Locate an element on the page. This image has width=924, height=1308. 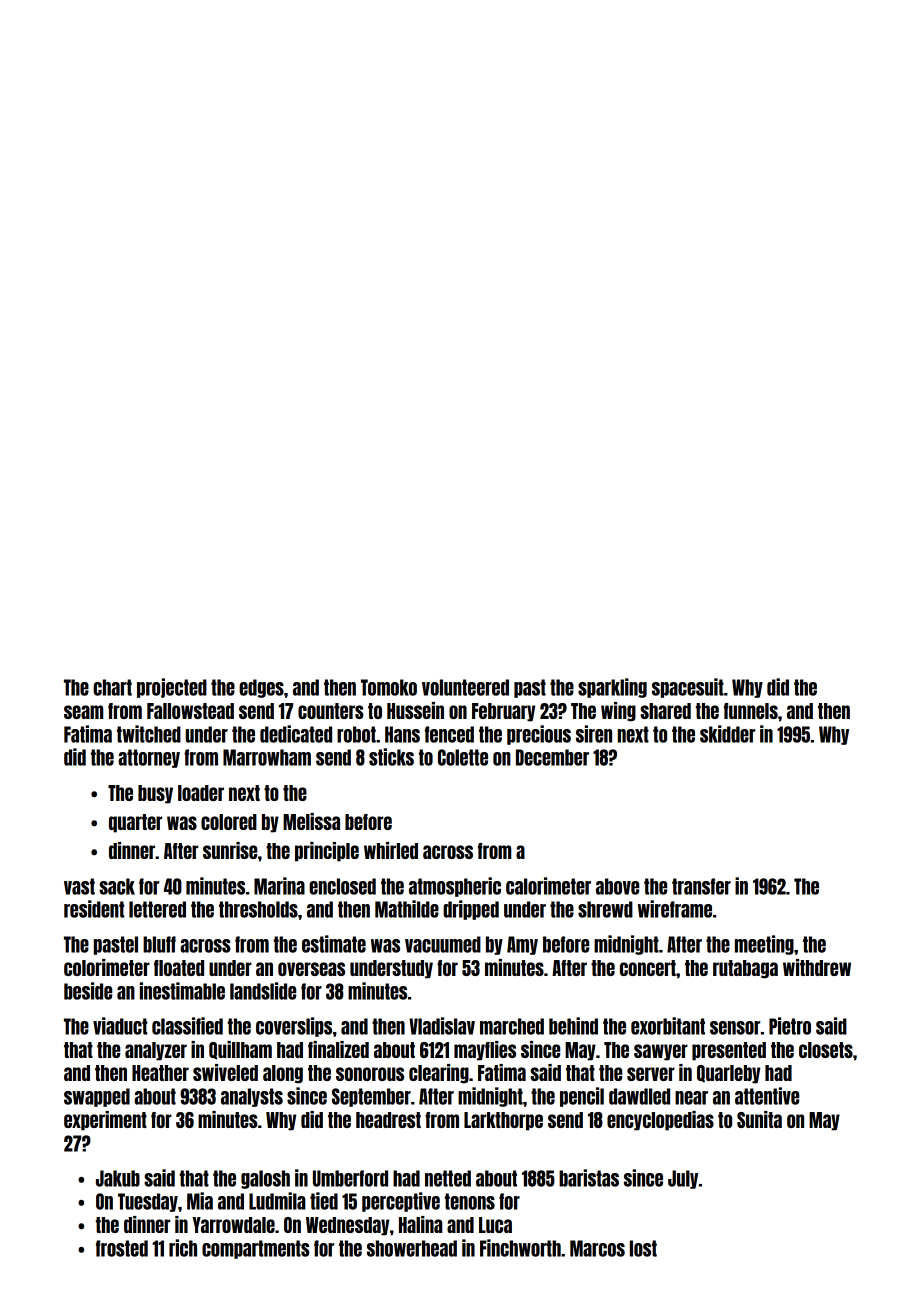
skidder is located at coordinates (727, 734).
